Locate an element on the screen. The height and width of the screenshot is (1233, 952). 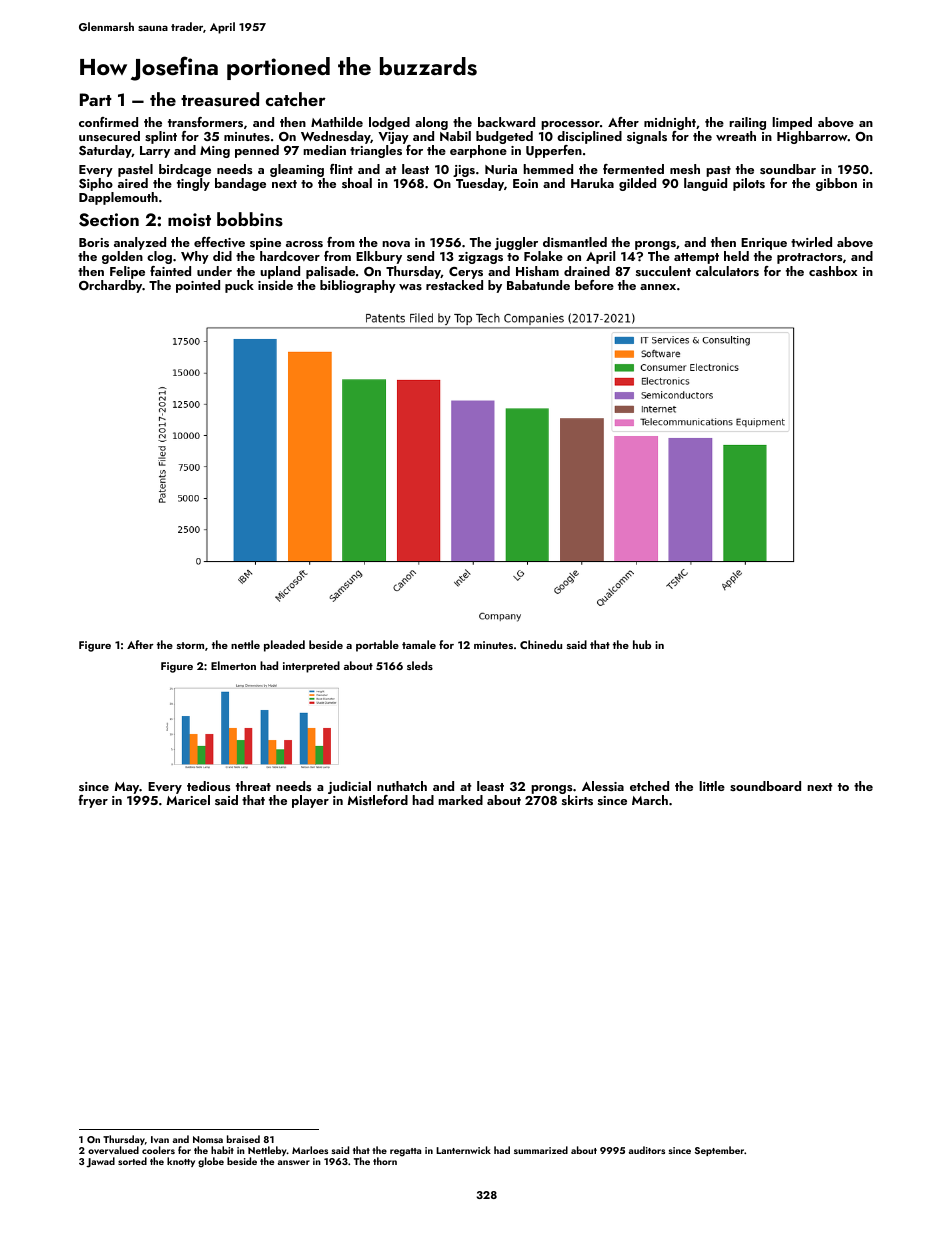
held is located at coordinates (736, 256).
